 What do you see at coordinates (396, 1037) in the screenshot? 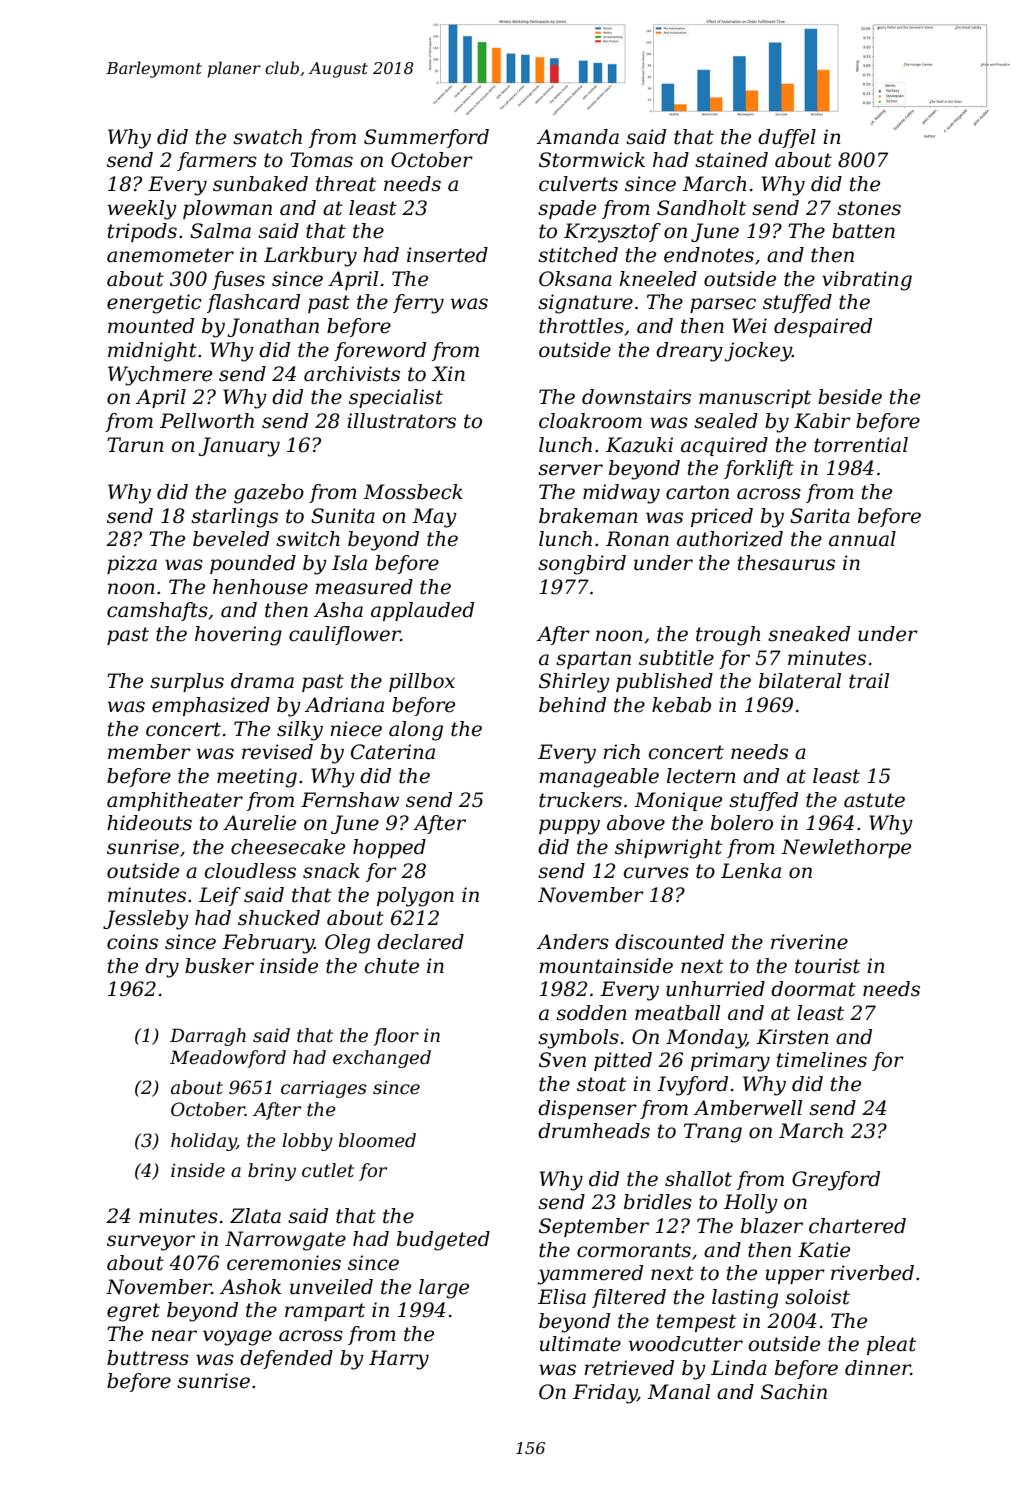
I see `floor` at bounding box center [396, 1037].
